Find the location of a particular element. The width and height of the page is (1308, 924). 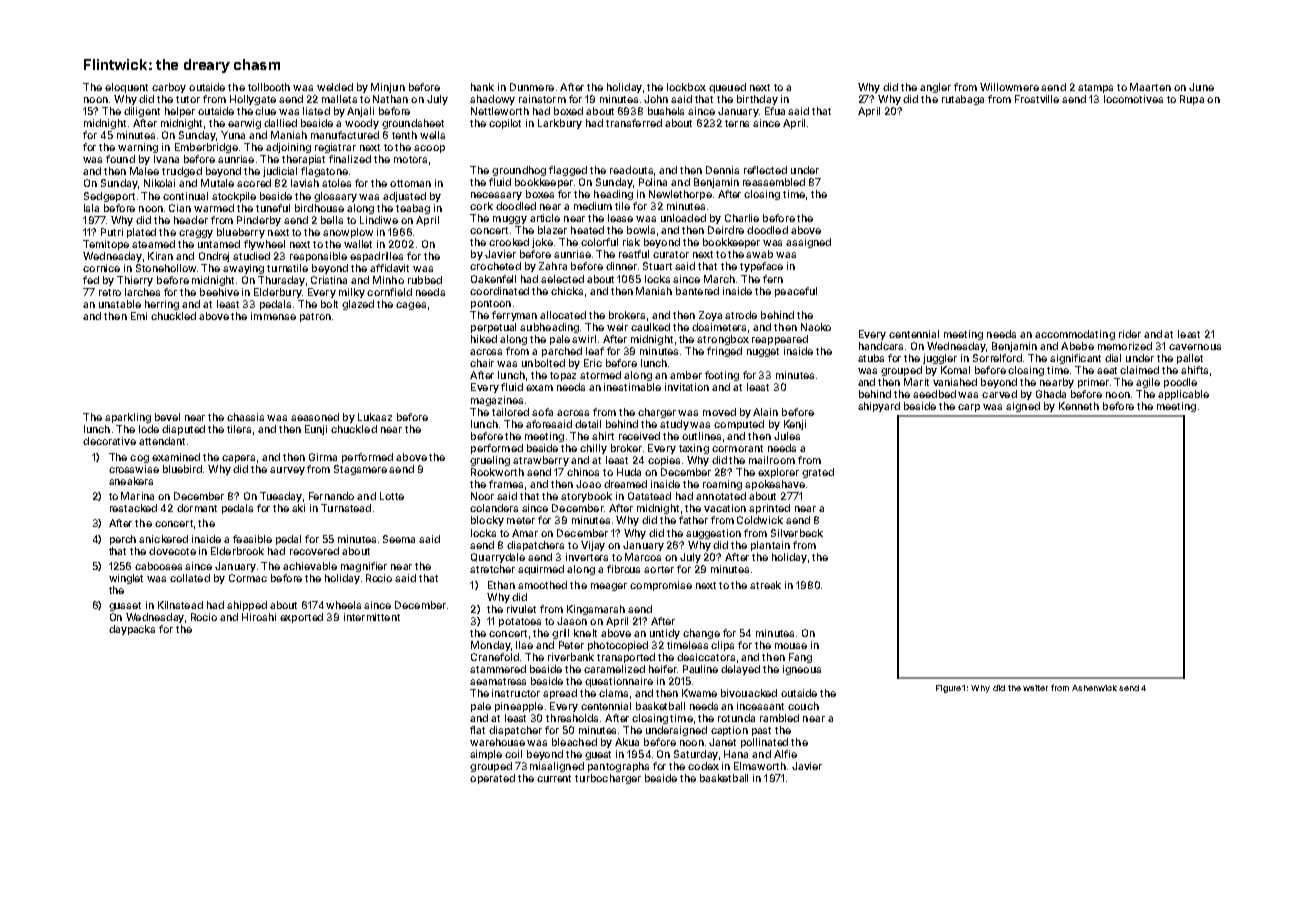

Ashenwick is located at coordinates (1094, 688).
